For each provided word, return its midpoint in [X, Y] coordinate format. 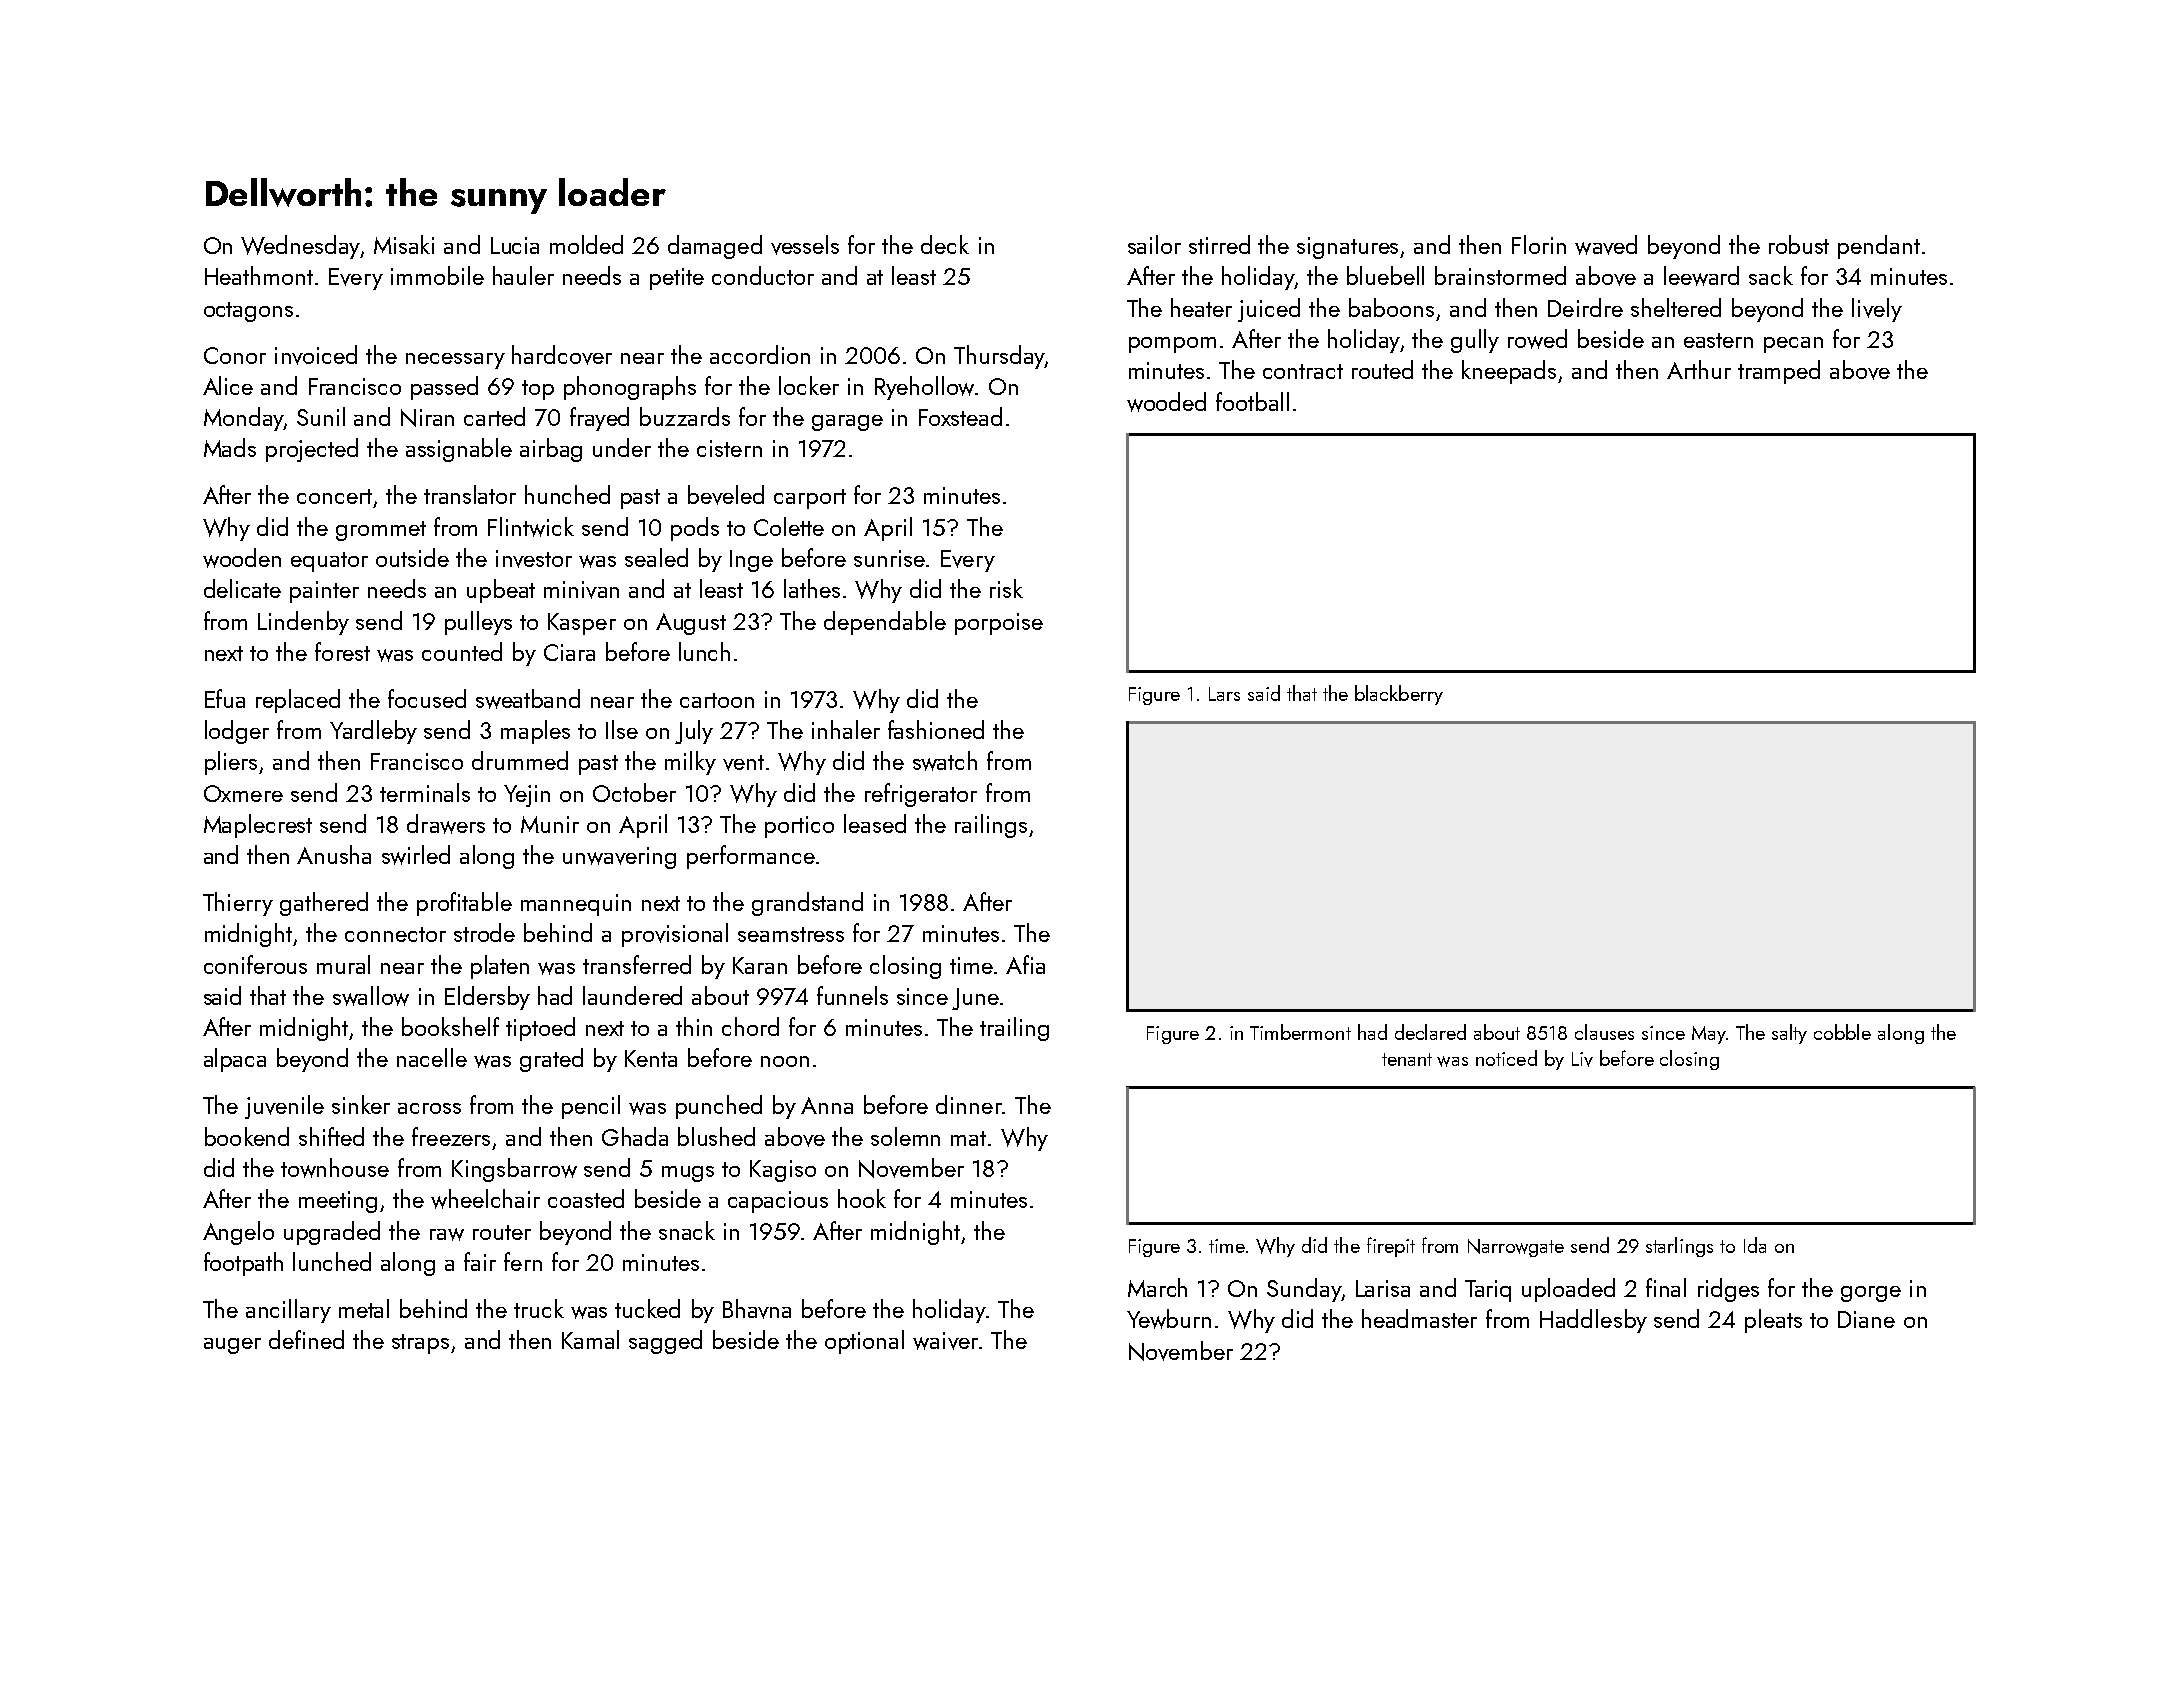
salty [1789, 1034]
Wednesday [300, 247]
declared [1430, 1032]
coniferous [255, 964]
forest [342, 651]
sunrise [889, 558]
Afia [1025, 964]
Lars [1224, 694]
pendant [1879, 247]
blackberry [1399, 695]
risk [1006, 588]
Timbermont [1300, 1032]
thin [694, 1026]
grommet [381, 531]
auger [232, 1346]
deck [945, 244]
